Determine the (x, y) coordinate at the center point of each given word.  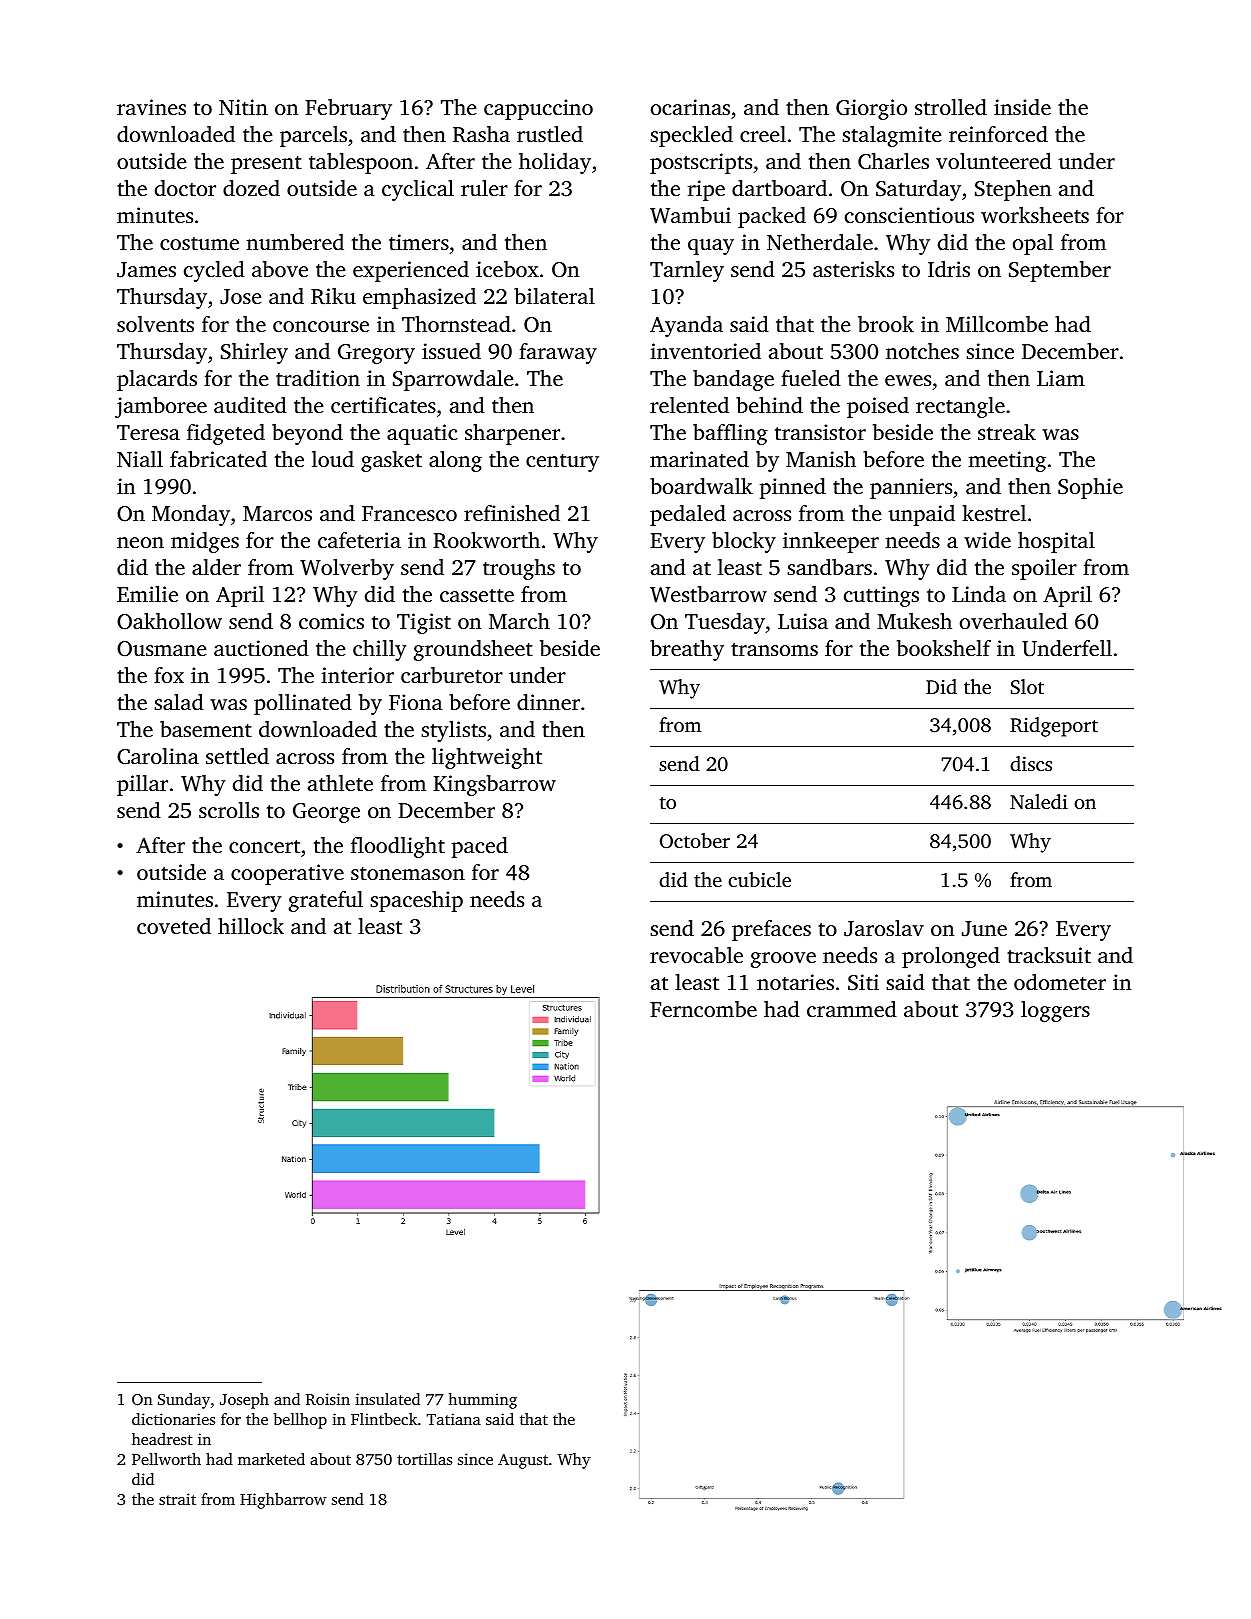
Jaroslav (884, 928)
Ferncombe (703, 1009)
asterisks (853, 269)
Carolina (158, 756)
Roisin (328, 1399)
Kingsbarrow (494, 785)
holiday (555, 163)
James (146, 270)
